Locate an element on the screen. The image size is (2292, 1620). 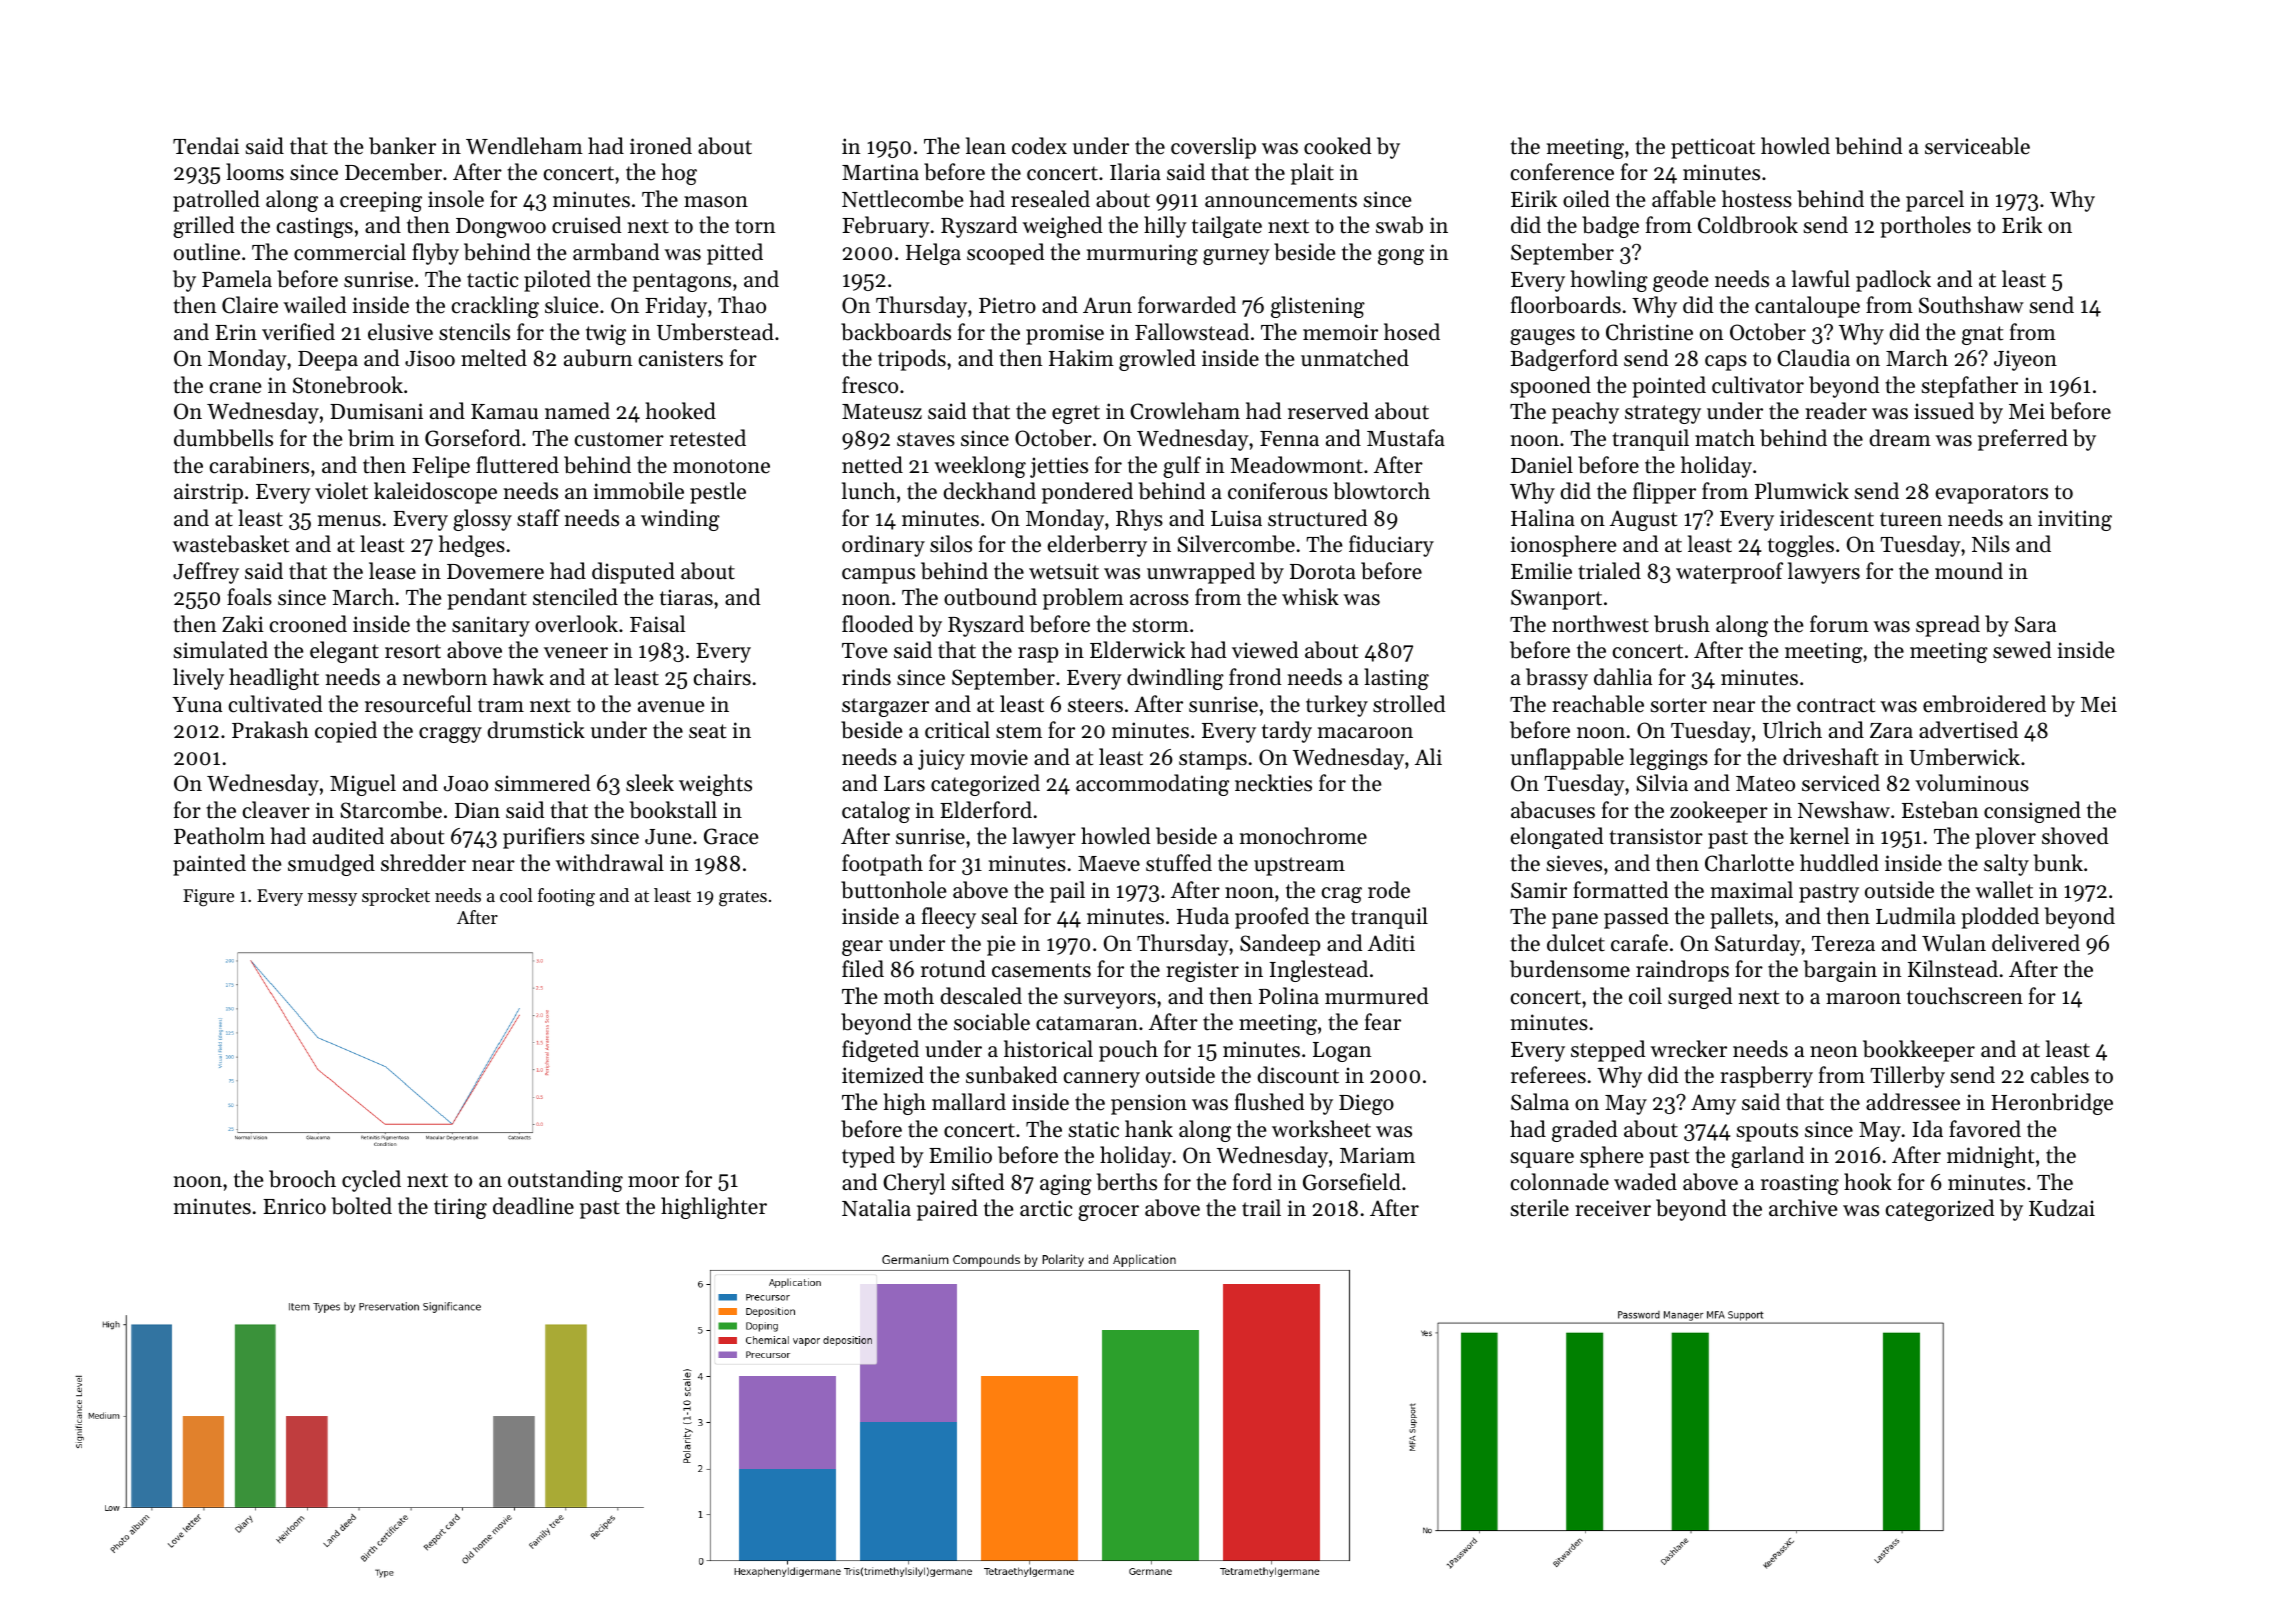
hank is located at coordinates (1149, 1128).
